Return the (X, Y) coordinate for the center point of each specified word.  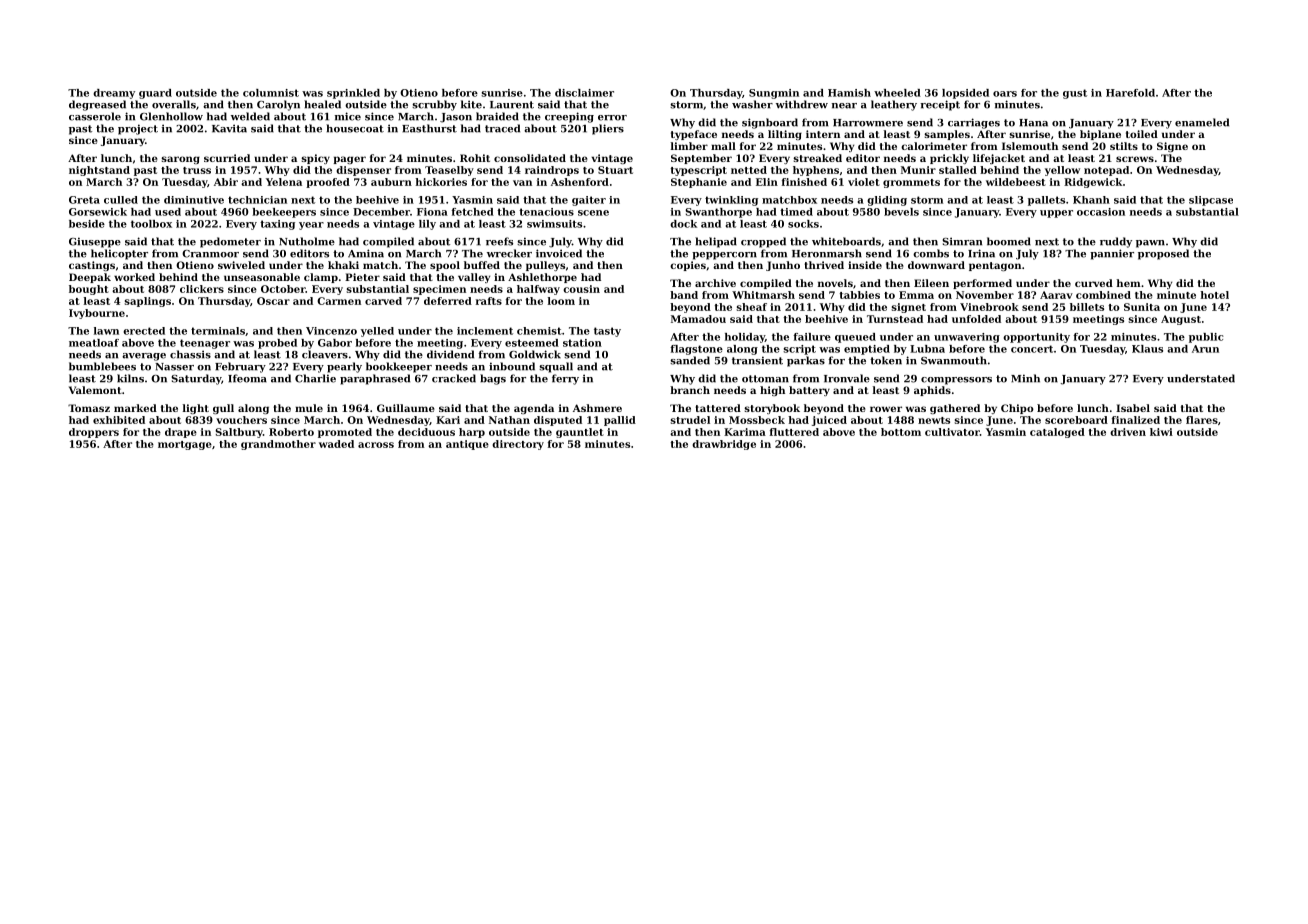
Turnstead (895, 319)
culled (121, 200)
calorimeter (934, 146)
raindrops (552, 171)
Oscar (273, 301)
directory (518, 445)
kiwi (1161, 432)
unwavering (967, 338)
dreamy (114, 94)
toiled (1142, 134)
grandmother (278, 445)
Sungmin (774, 94)
